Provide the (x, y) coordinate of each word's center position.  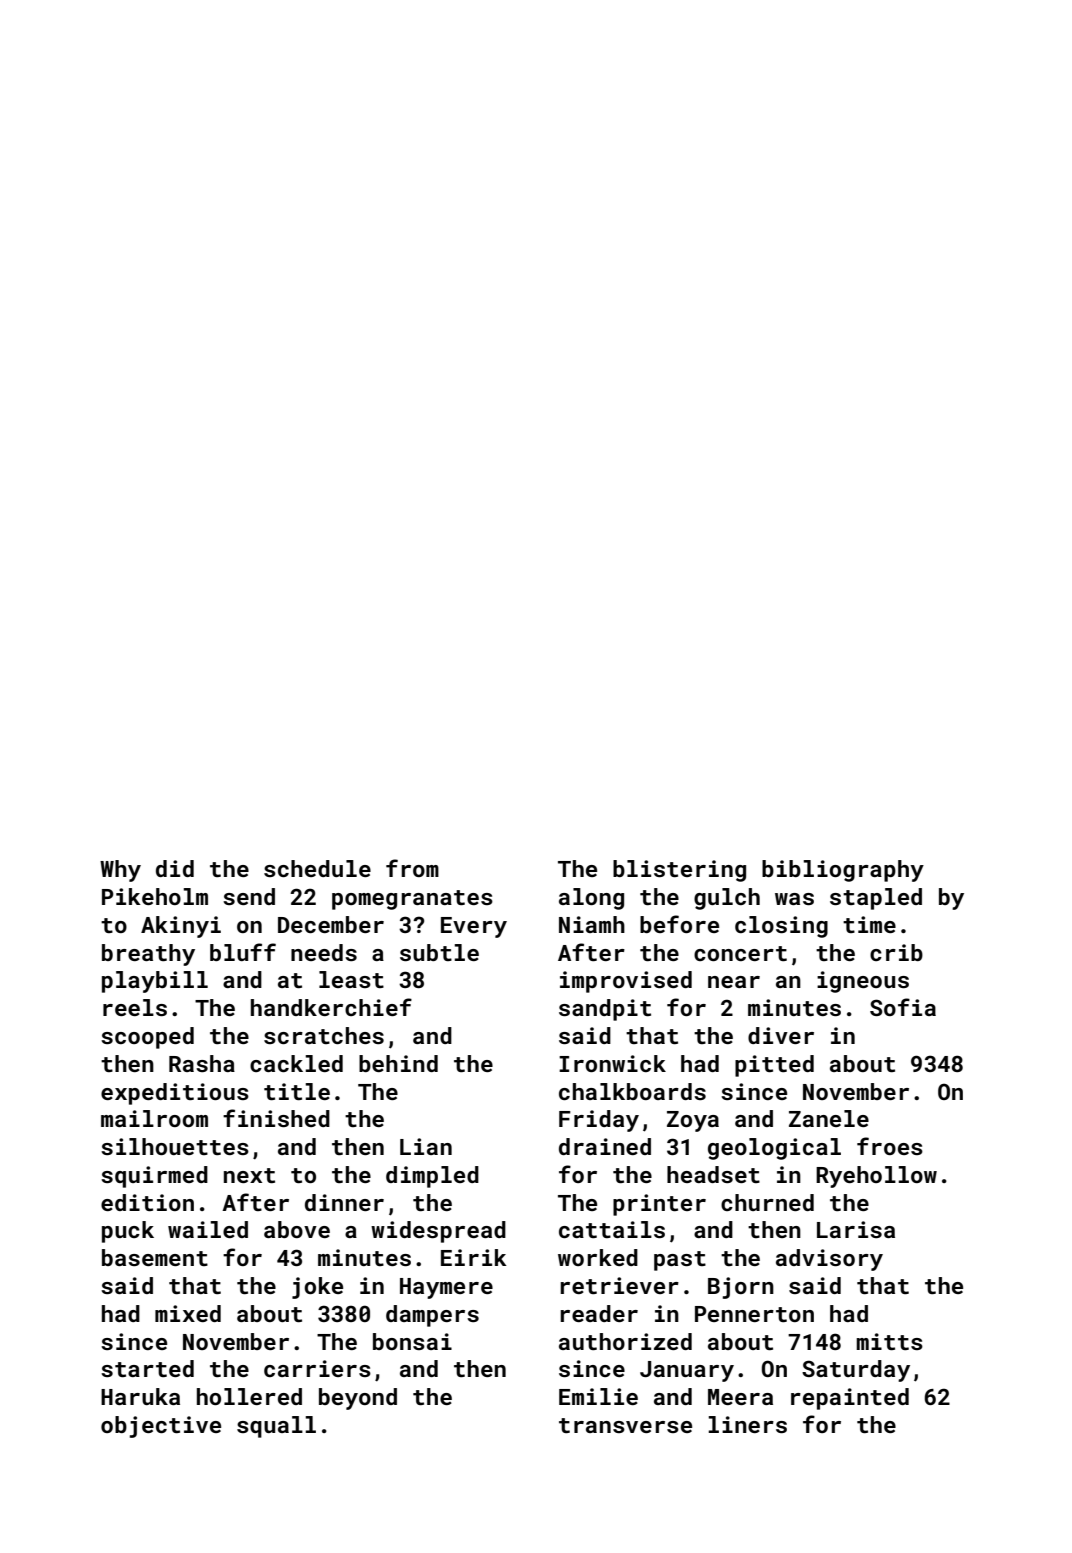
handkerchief (331, 1007)
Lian (426, 1146)
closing (781, 927)
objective (161, 1427)
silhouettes (175, 1146)
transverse (625, 1425)
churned (767, 1202)
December (331, 924)
